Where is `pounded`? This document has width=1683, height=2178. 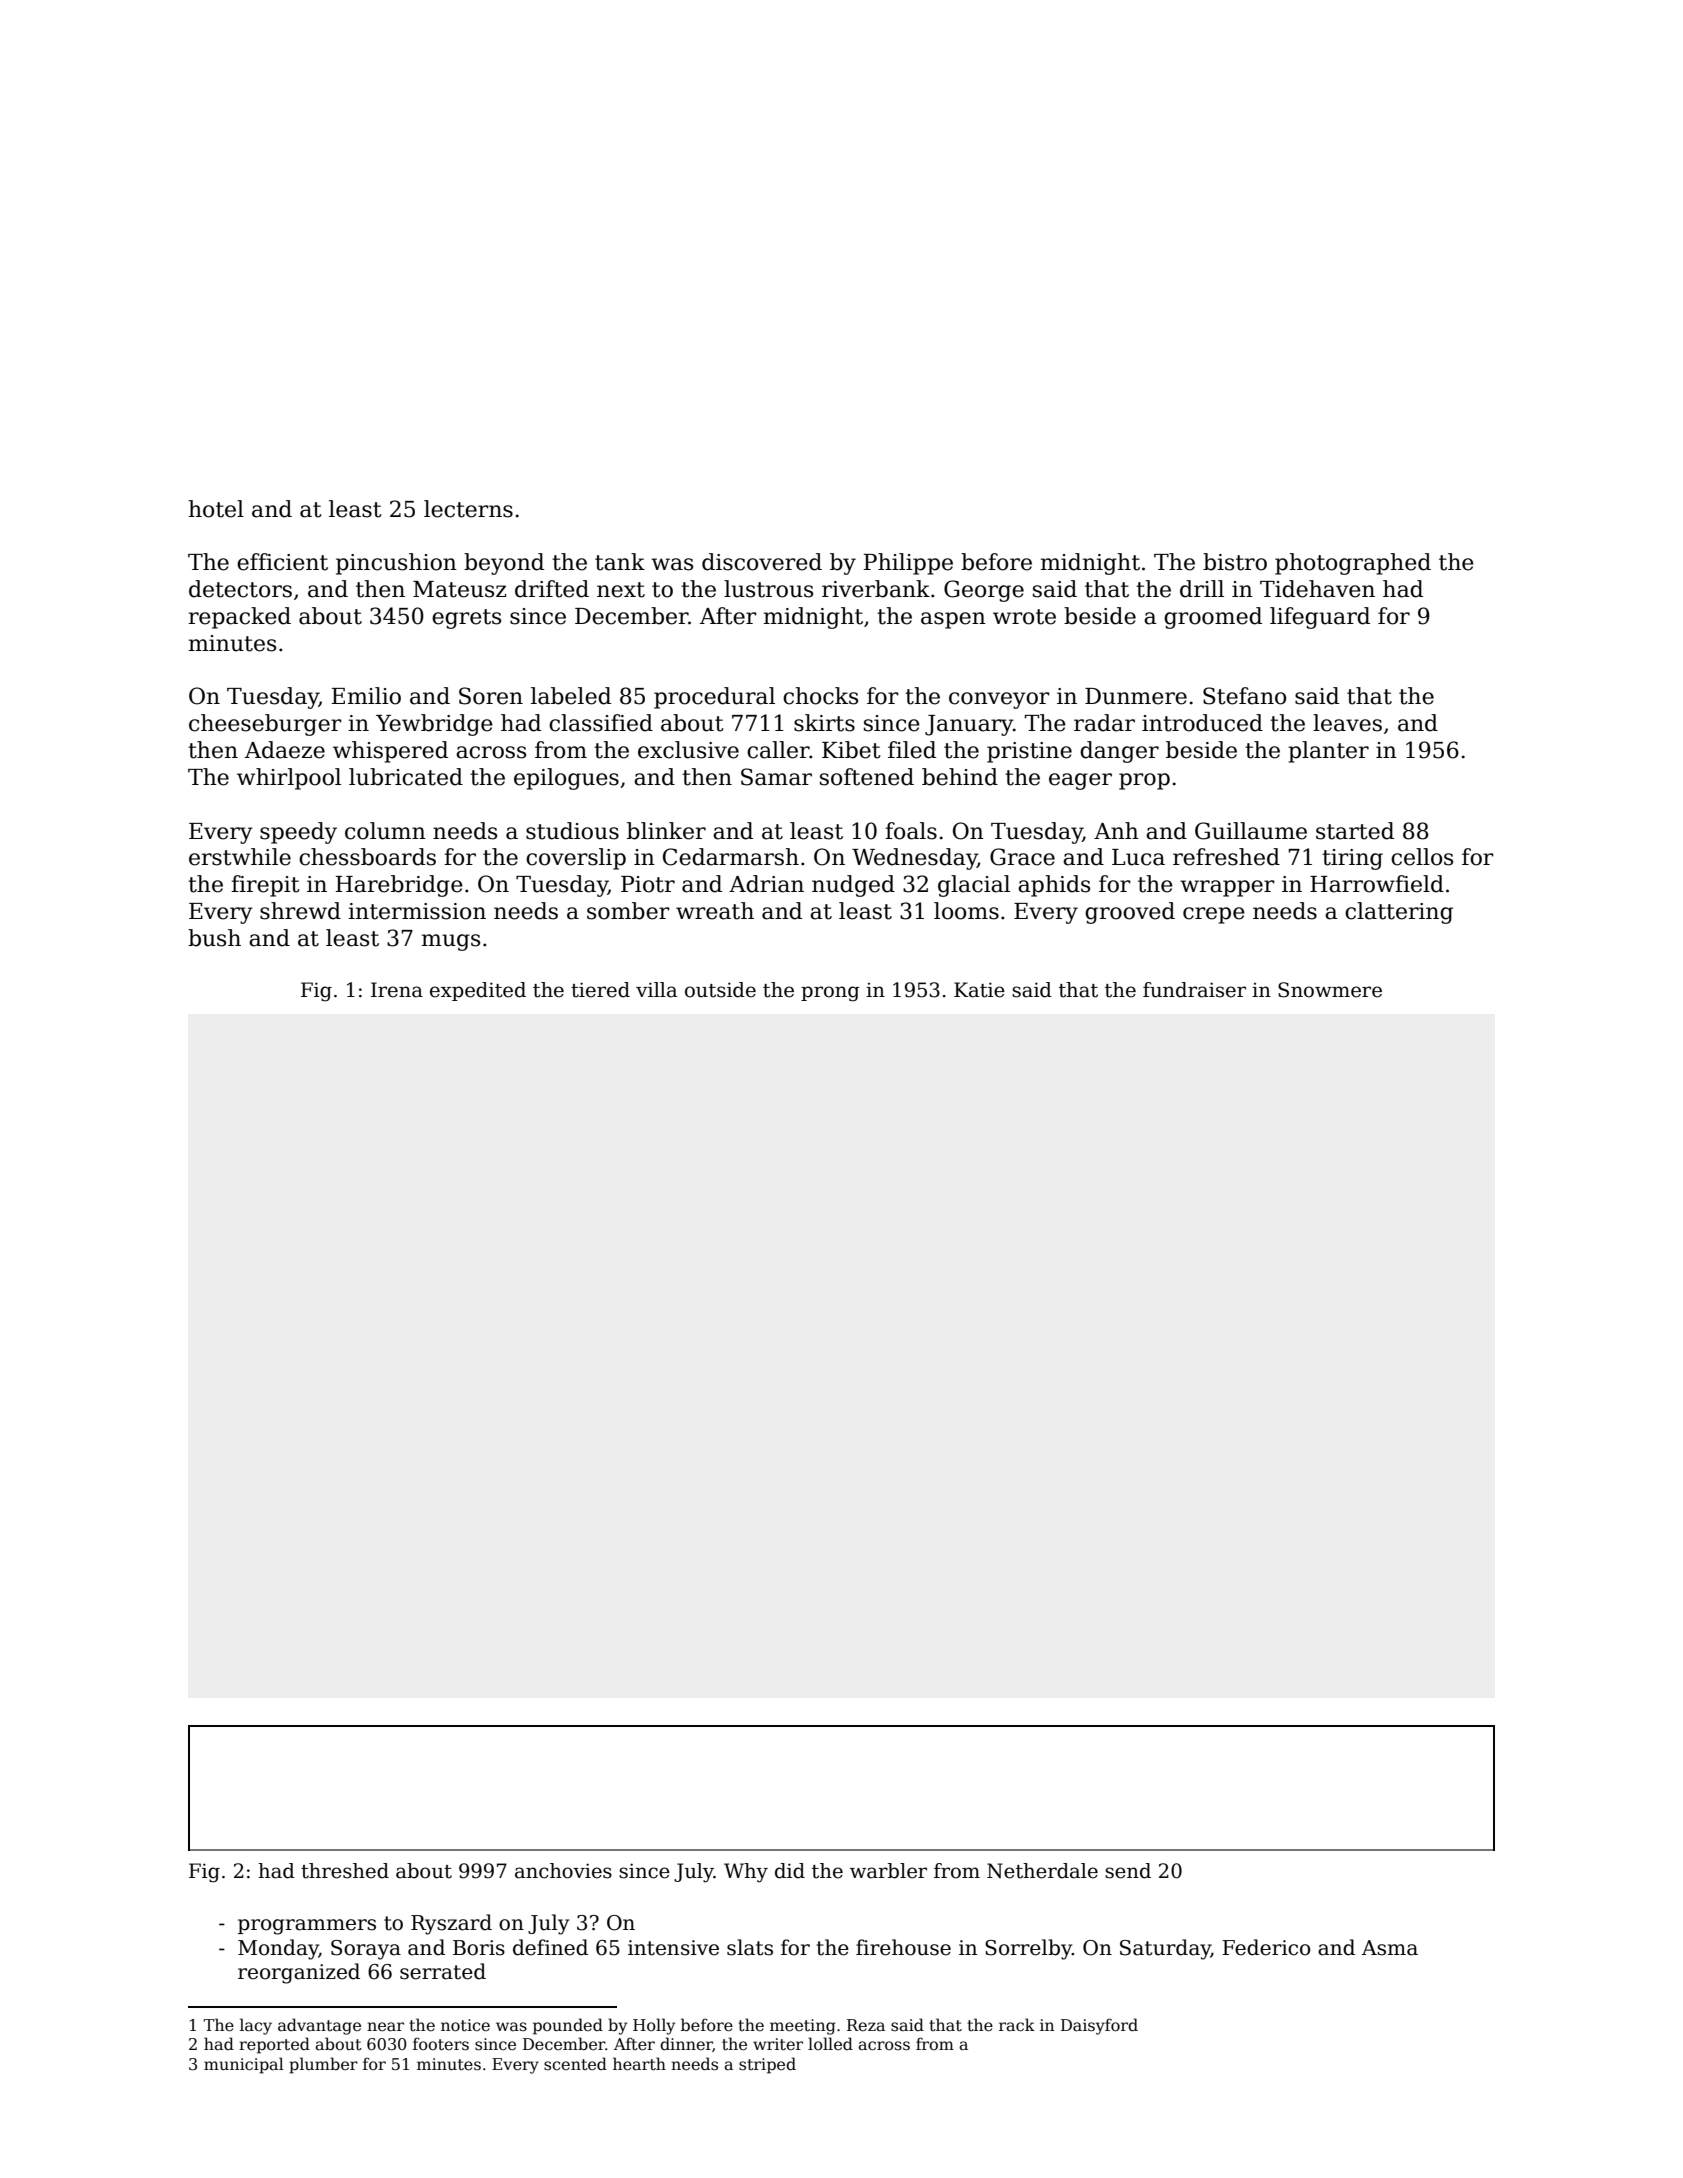 pounded is located at coordinates (568, 2026).
